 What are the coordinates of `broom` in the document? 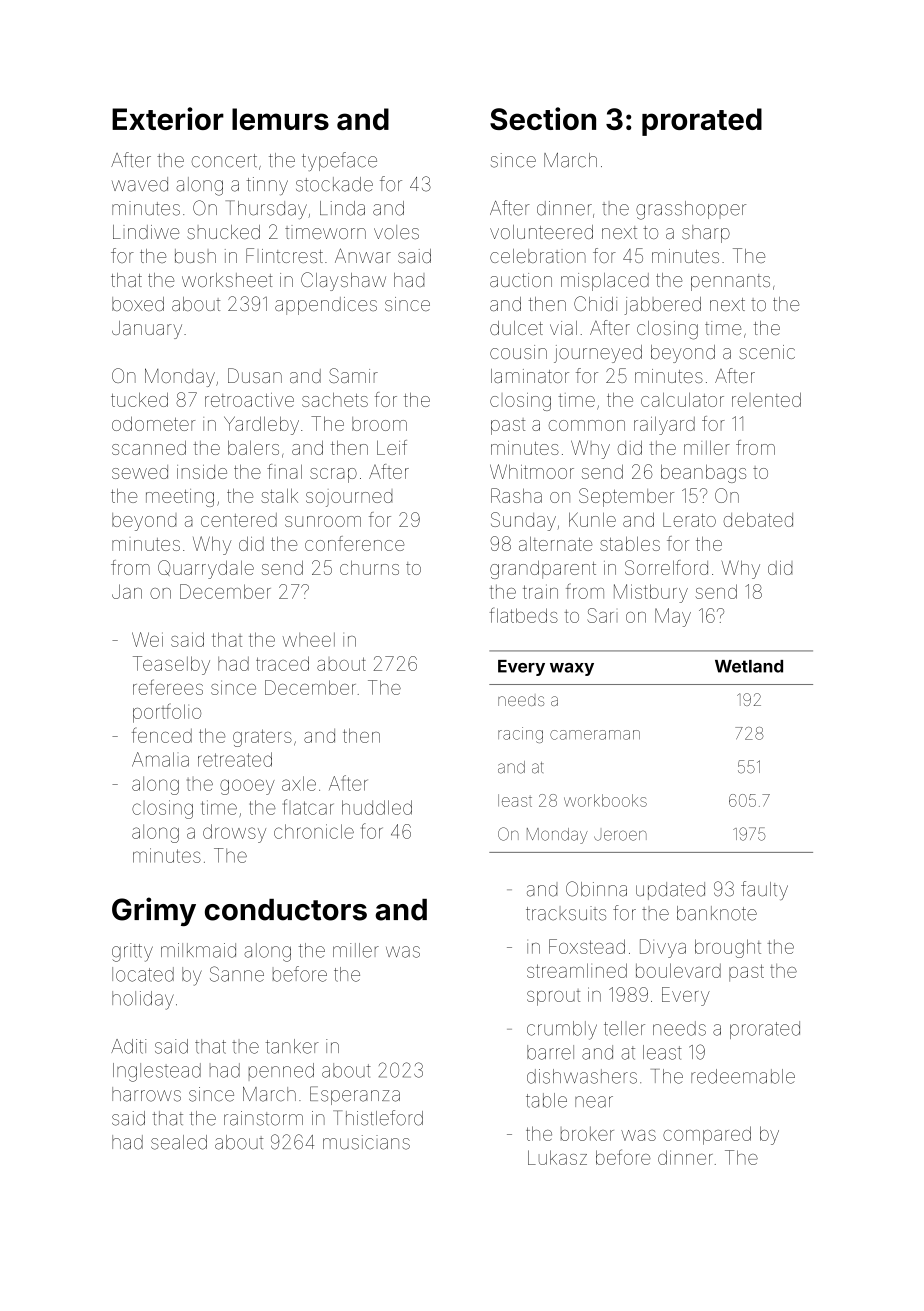 It's located at (379, 424).
